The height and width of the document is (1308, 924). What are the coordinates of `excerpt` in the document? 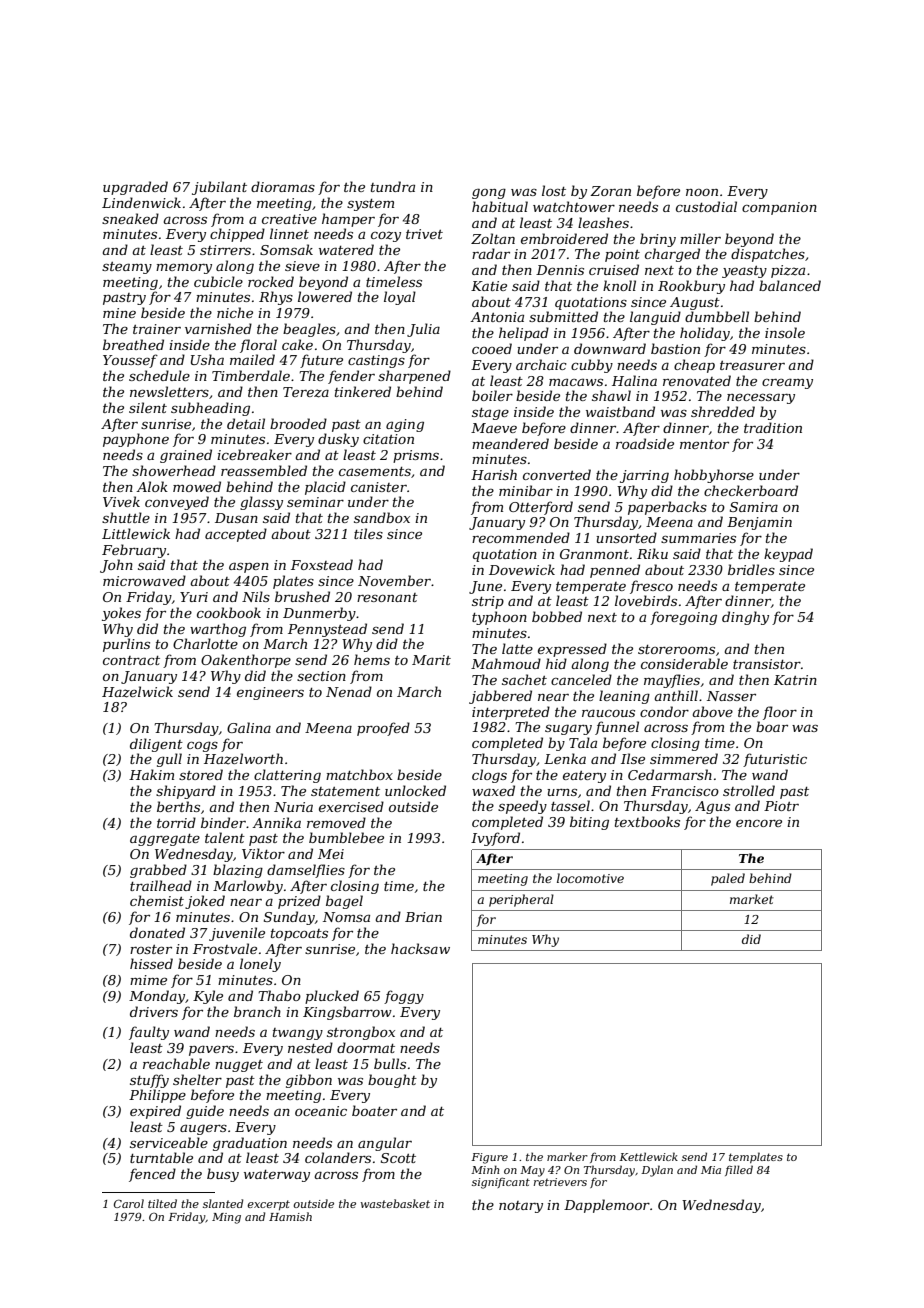 It's located at (268, 1205).
